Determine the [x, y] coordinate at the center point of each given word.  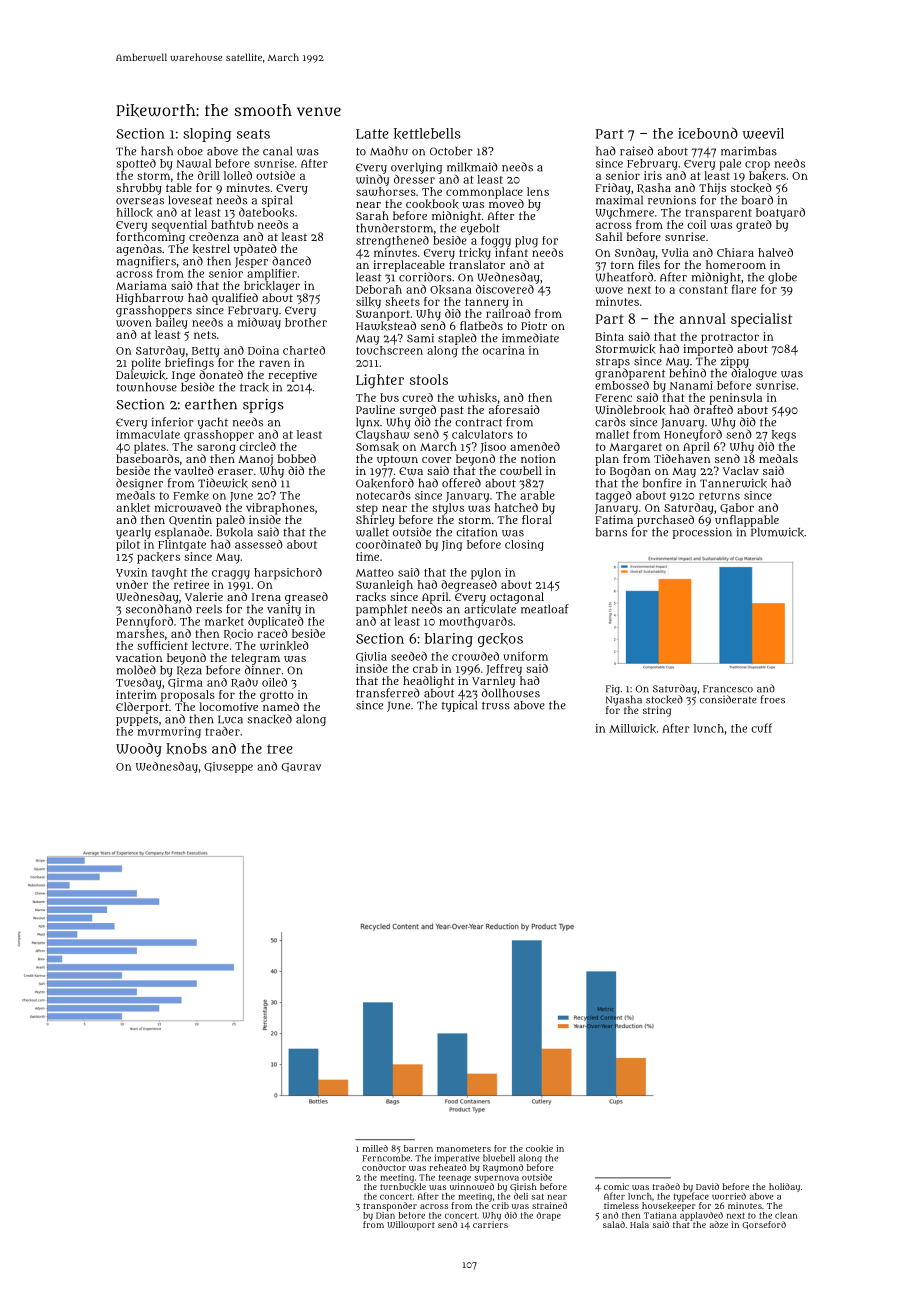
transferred [388, 693]
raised [636, 151]
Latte [372, 134]
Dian [385, 1215]
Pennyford [144, 622]
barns [611, 532]
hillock [135, 213]
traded [666, 1186]
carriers [490, 1224]
